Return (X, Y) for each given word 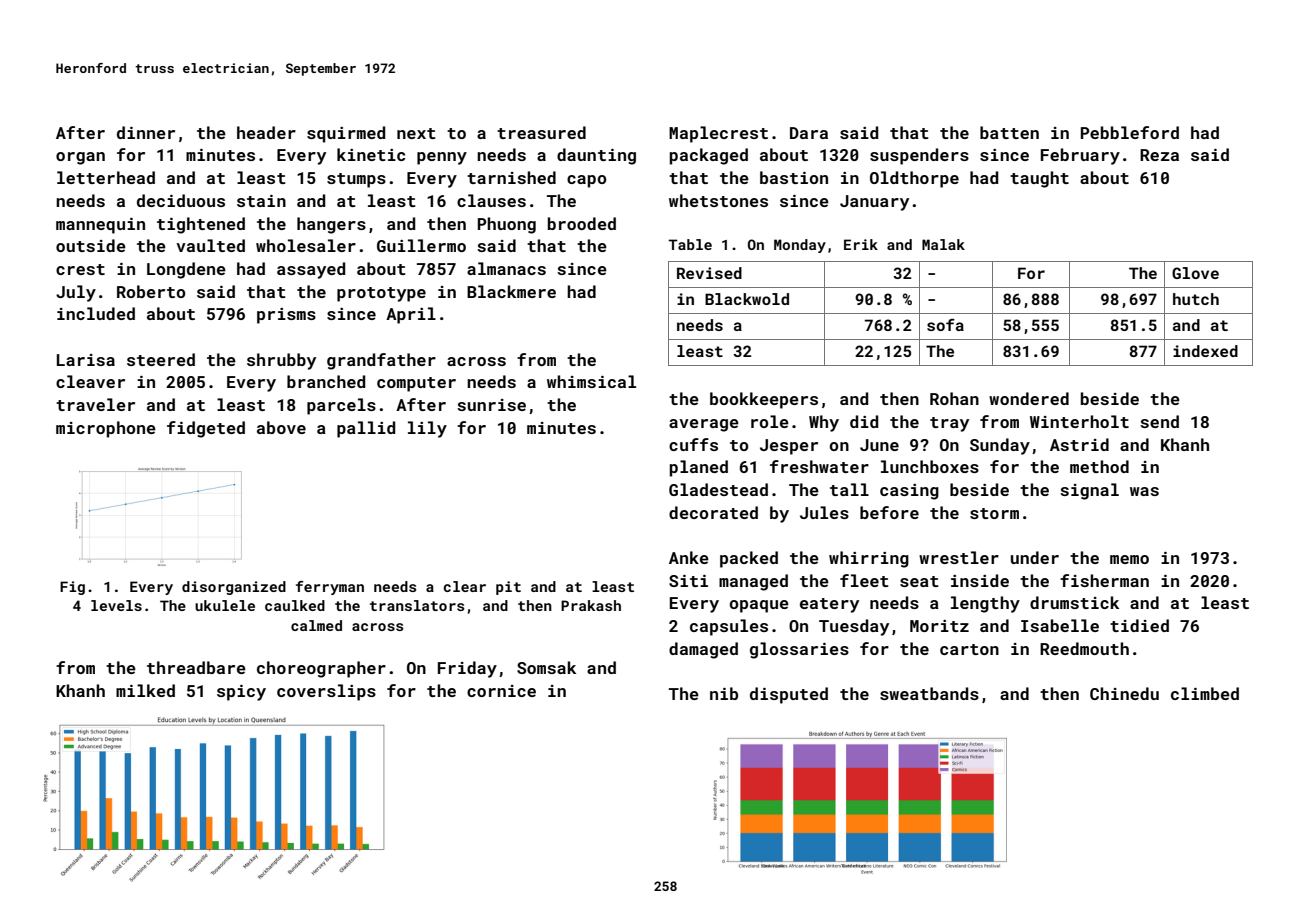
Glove (1195, 273)
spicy (241, 693)
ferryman (330, 588)
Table (690, 244)
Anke (689, 557)
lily (427, 429)
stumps (356, 180)
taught (1039, 179)
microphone (106, 429)
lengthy (985, 604)
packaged (709, 156)
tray (949, 424)
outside (91, 245)
